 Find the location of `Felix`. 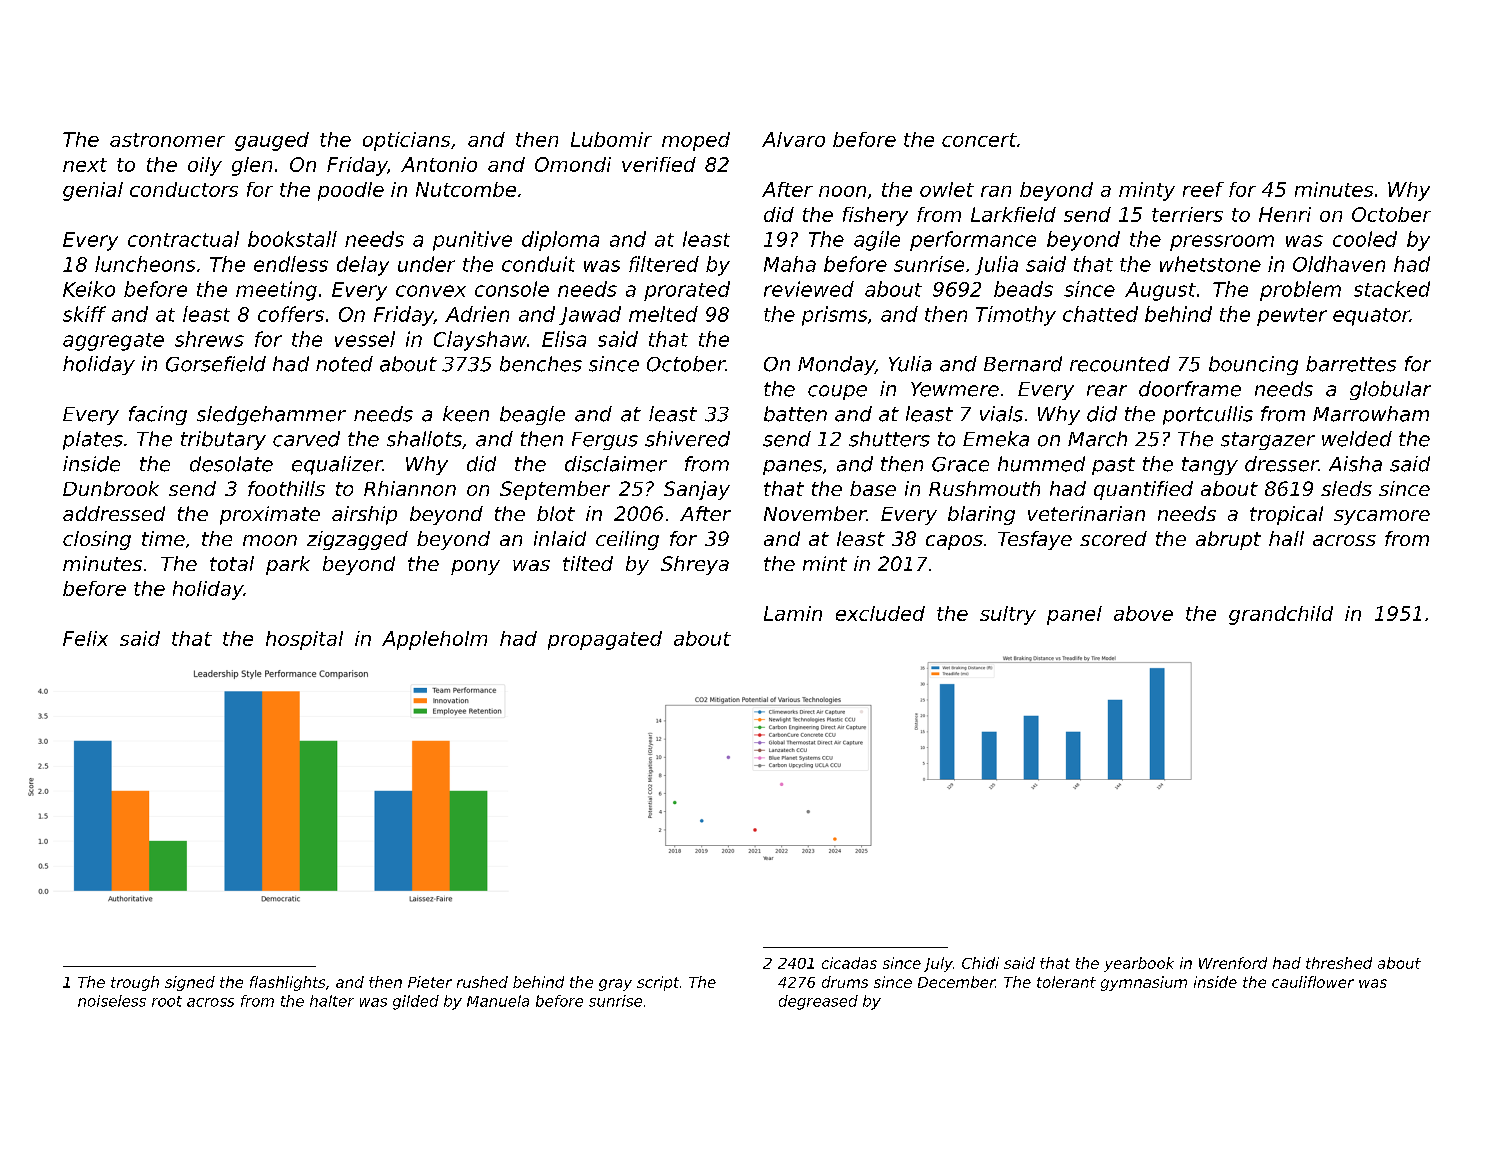

Felix is located at coordinates (85, 638).
